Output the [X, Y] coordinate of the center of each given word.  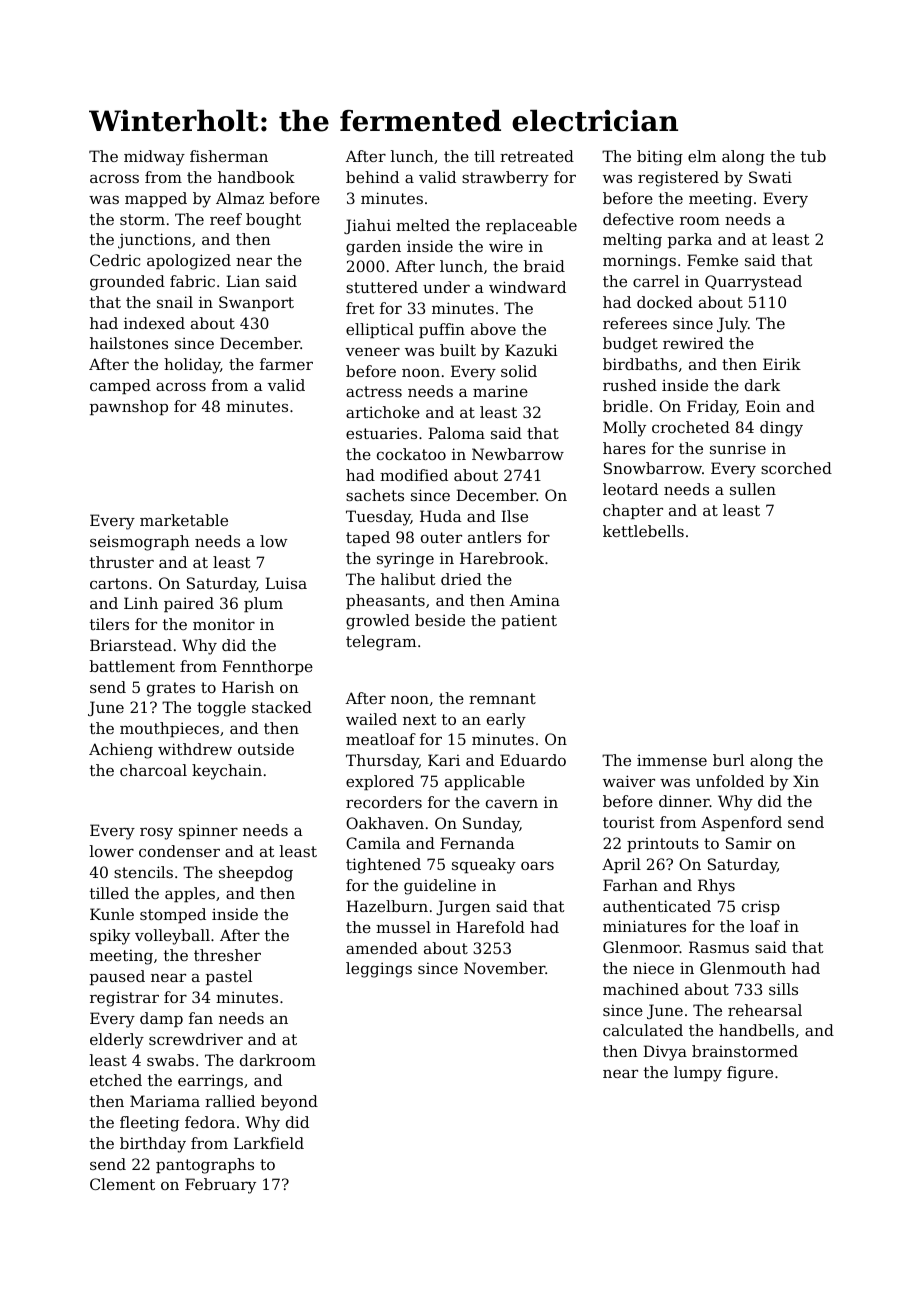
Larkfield [269, 1143]
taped [368, 538]
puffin [442, 330]
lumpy [698, 1074]
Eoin [763, 406]
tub [813, 156]
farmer [286, 364]
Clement [122, 1184]
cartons [118, 583]
